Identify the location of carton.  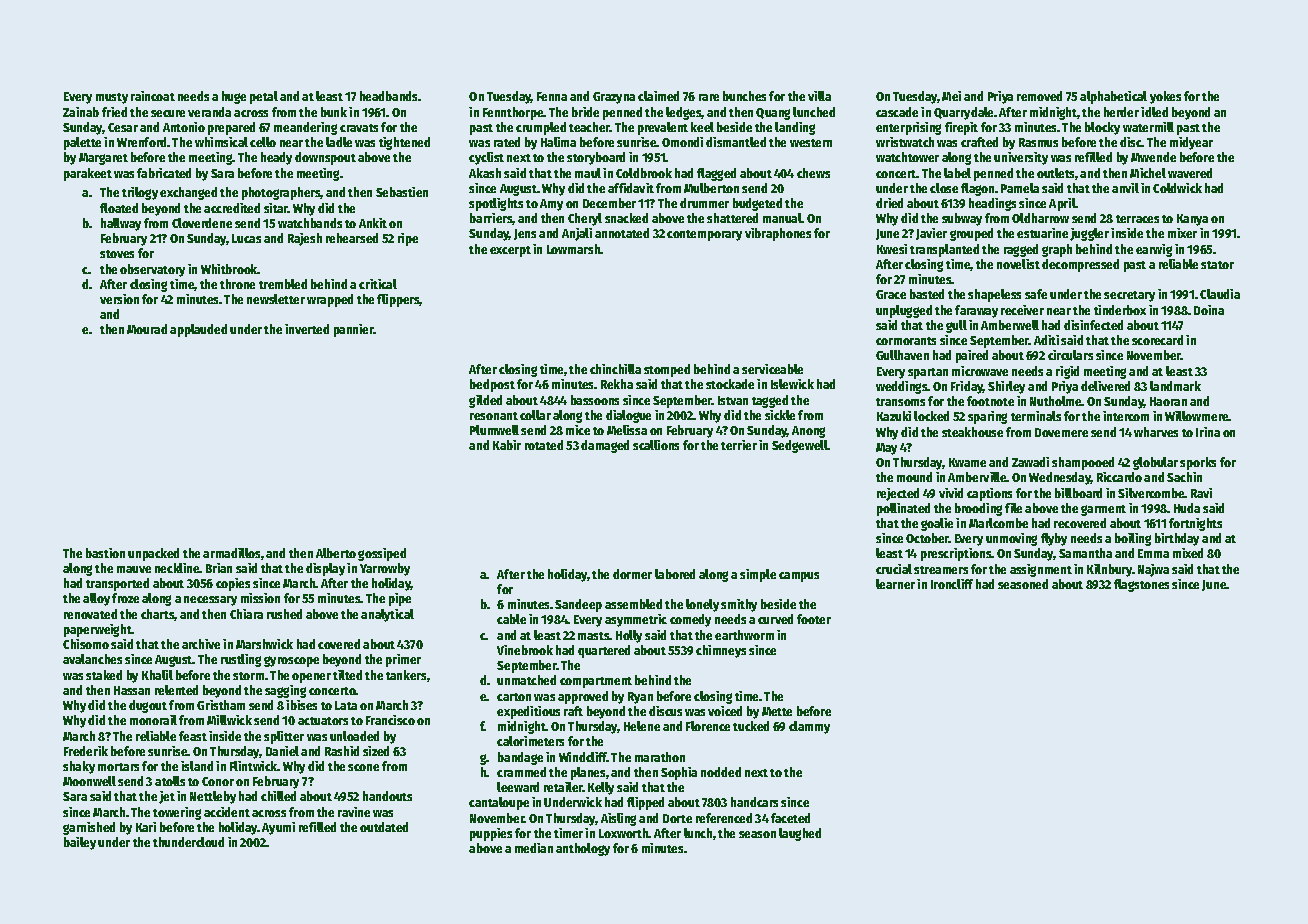
(514, 697).
